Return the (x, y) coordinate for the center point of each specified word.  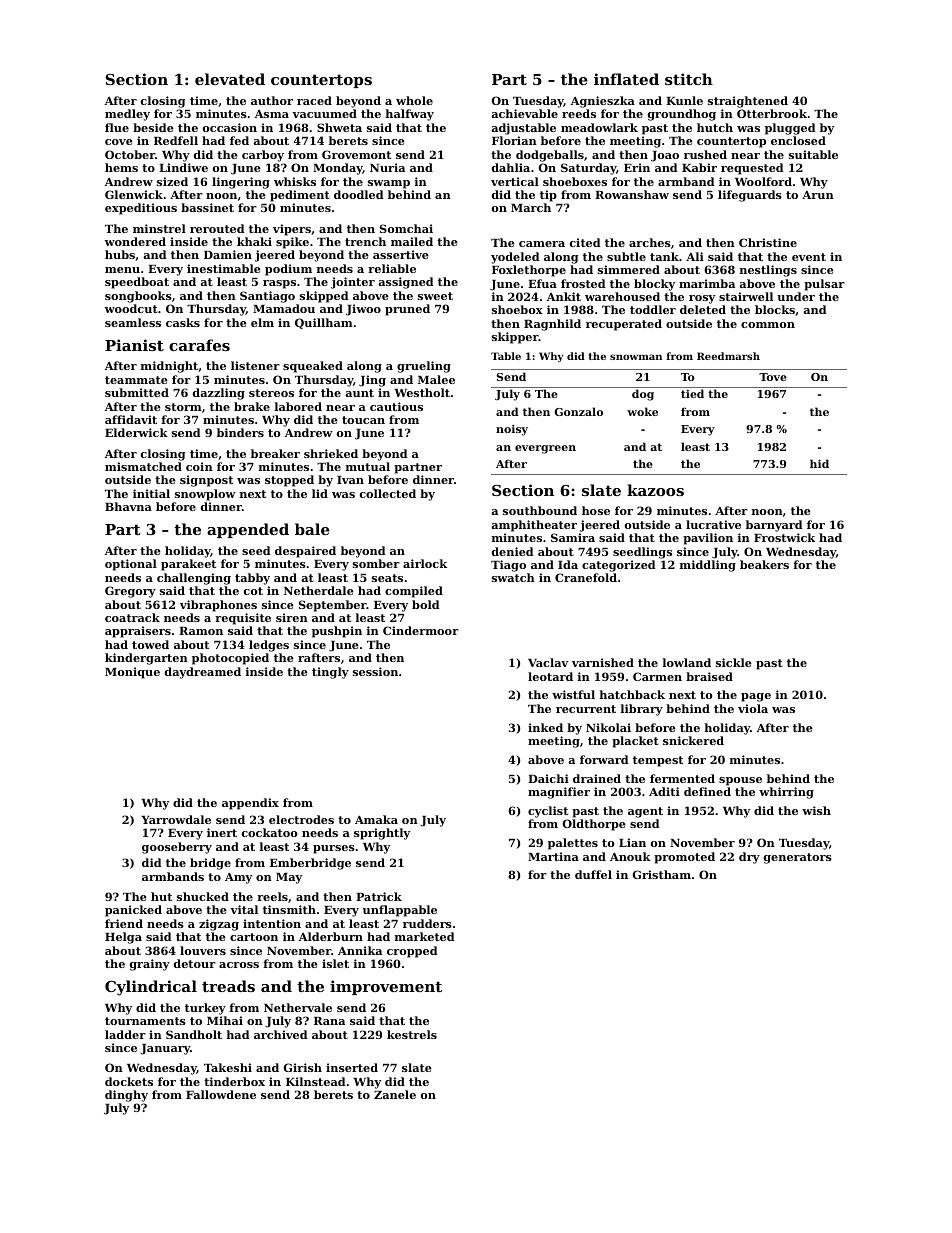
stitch (689, 79)
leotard (550, 676)
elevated (230, 79)
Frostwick (784, 537)
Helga (123, 938)
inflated (626, 79)
